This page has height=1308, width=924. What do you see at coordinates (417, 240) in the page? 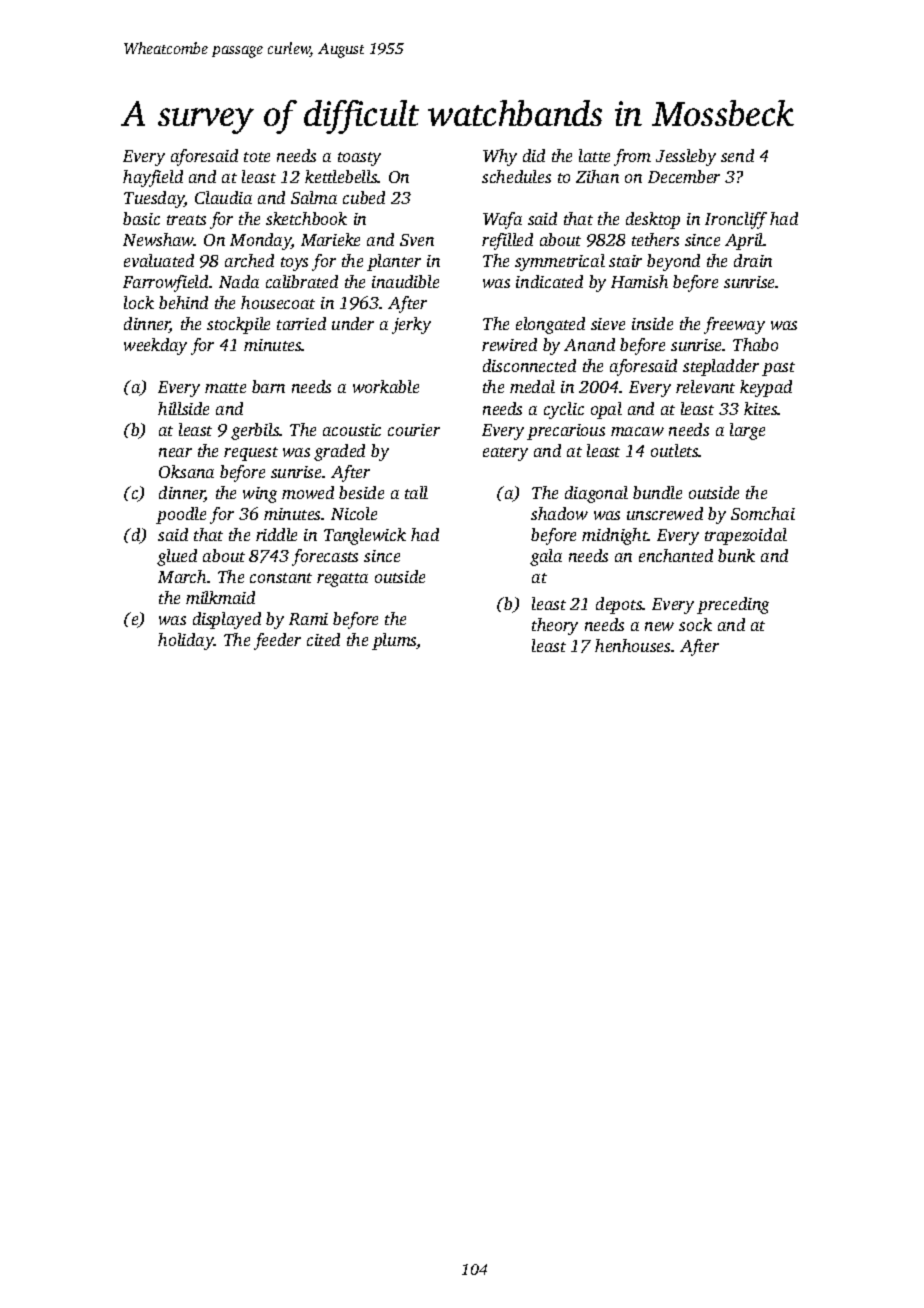
I see `Sven` at bounding box center [417, 240].
